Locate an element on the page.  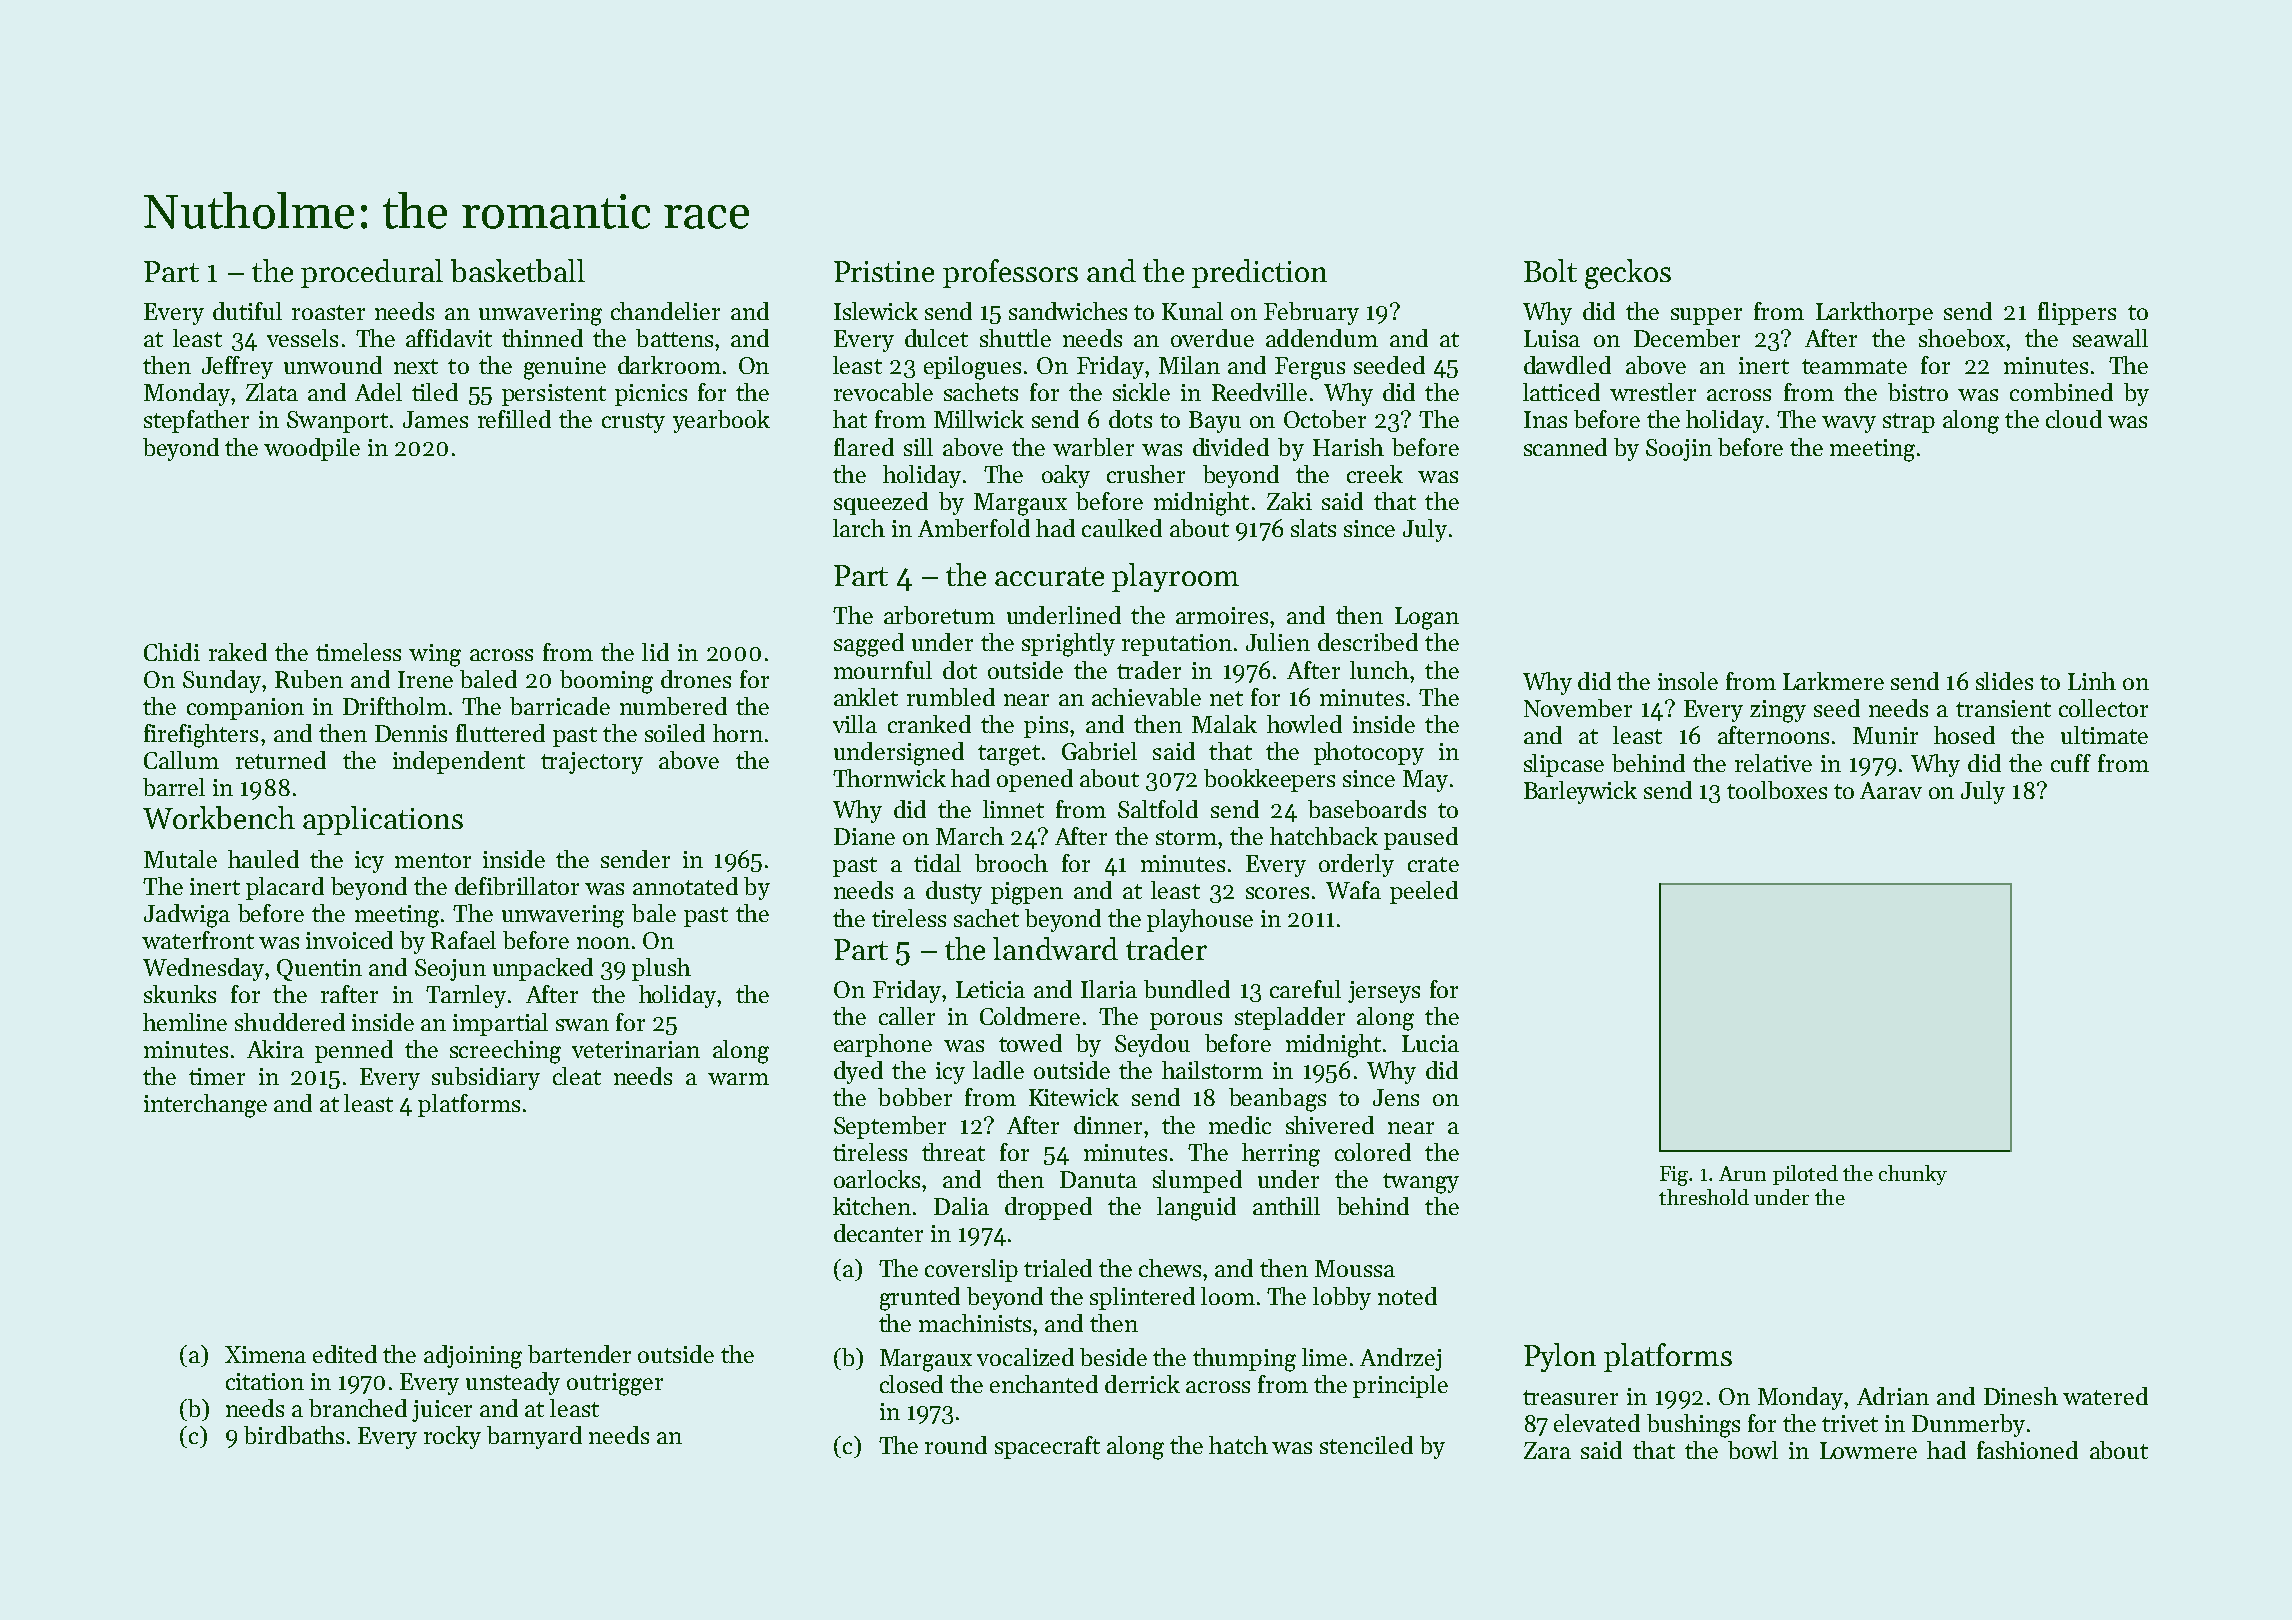
bartender is located at coordinates (579, 1354).
